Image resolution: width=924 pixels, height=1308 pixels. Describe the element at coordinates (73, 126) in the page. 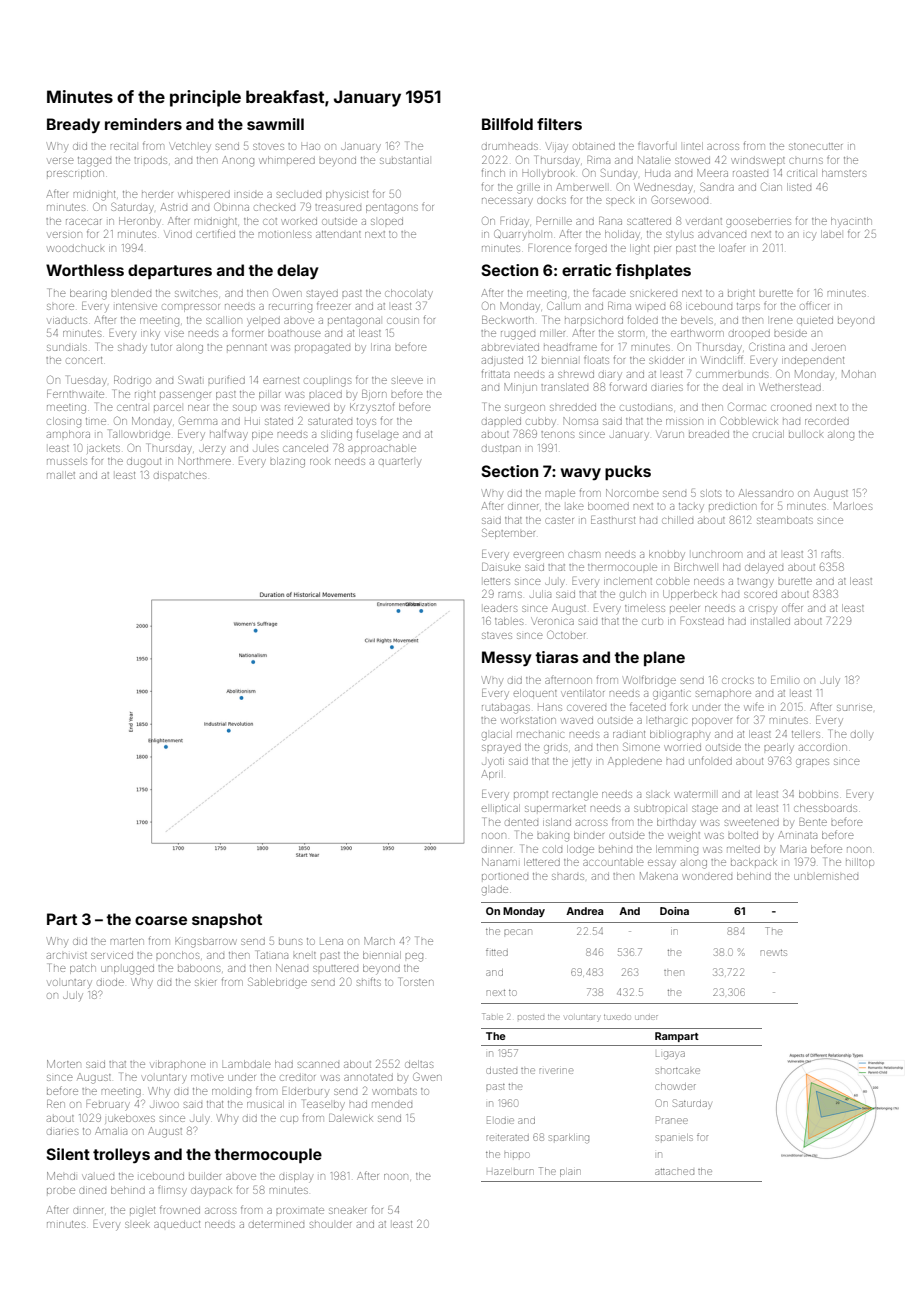

I see `Bready` at that location.
